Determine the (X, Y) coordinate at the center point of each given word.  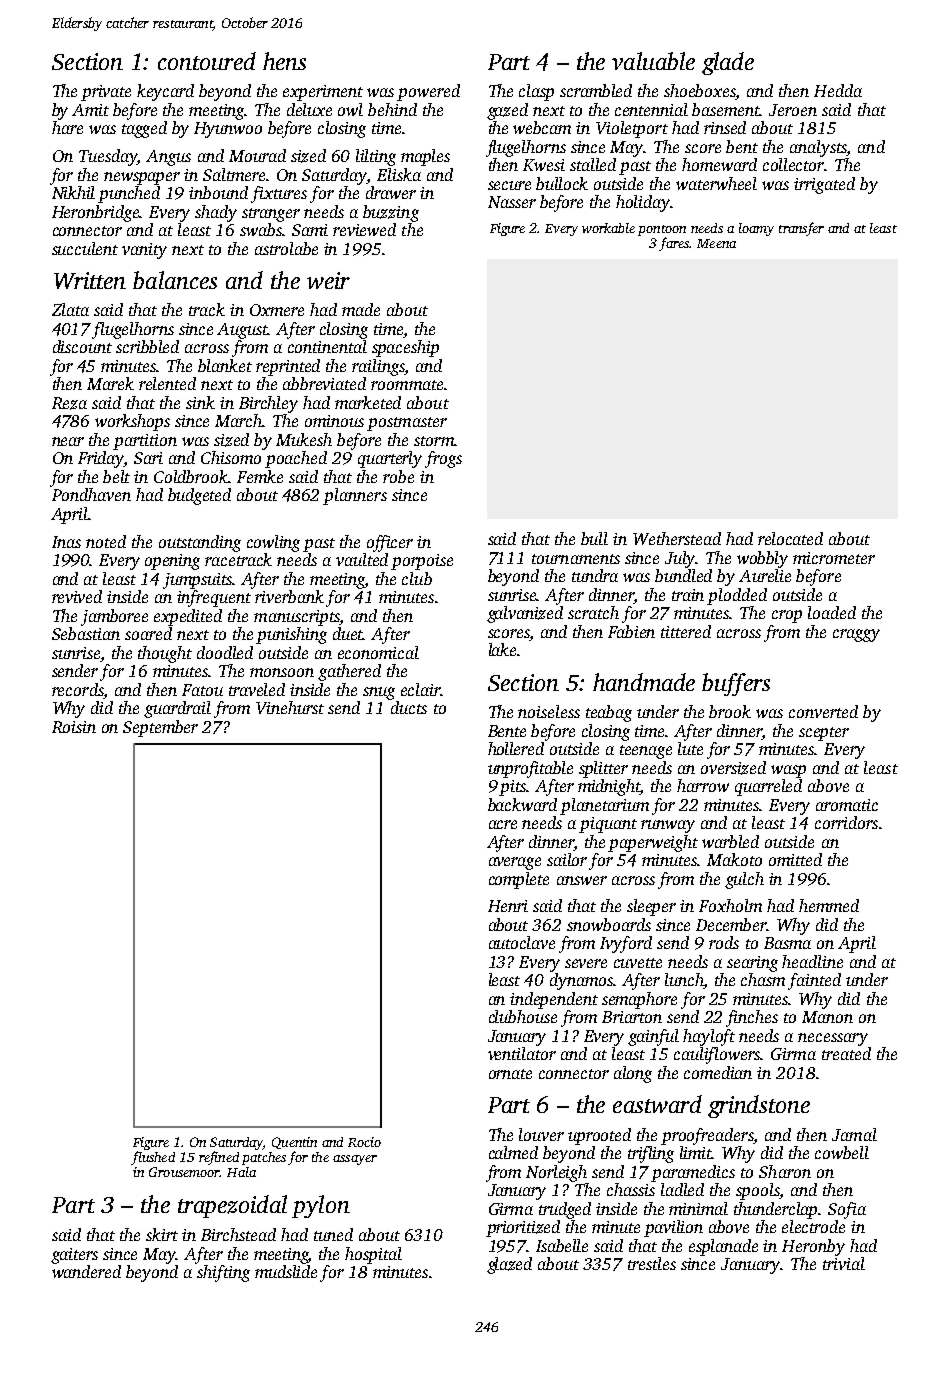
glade (728, 63)
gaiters (74, 1256)
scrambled (596, 90)
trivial (844, 1263)
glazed (509, 1265)
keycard (165, 92)
